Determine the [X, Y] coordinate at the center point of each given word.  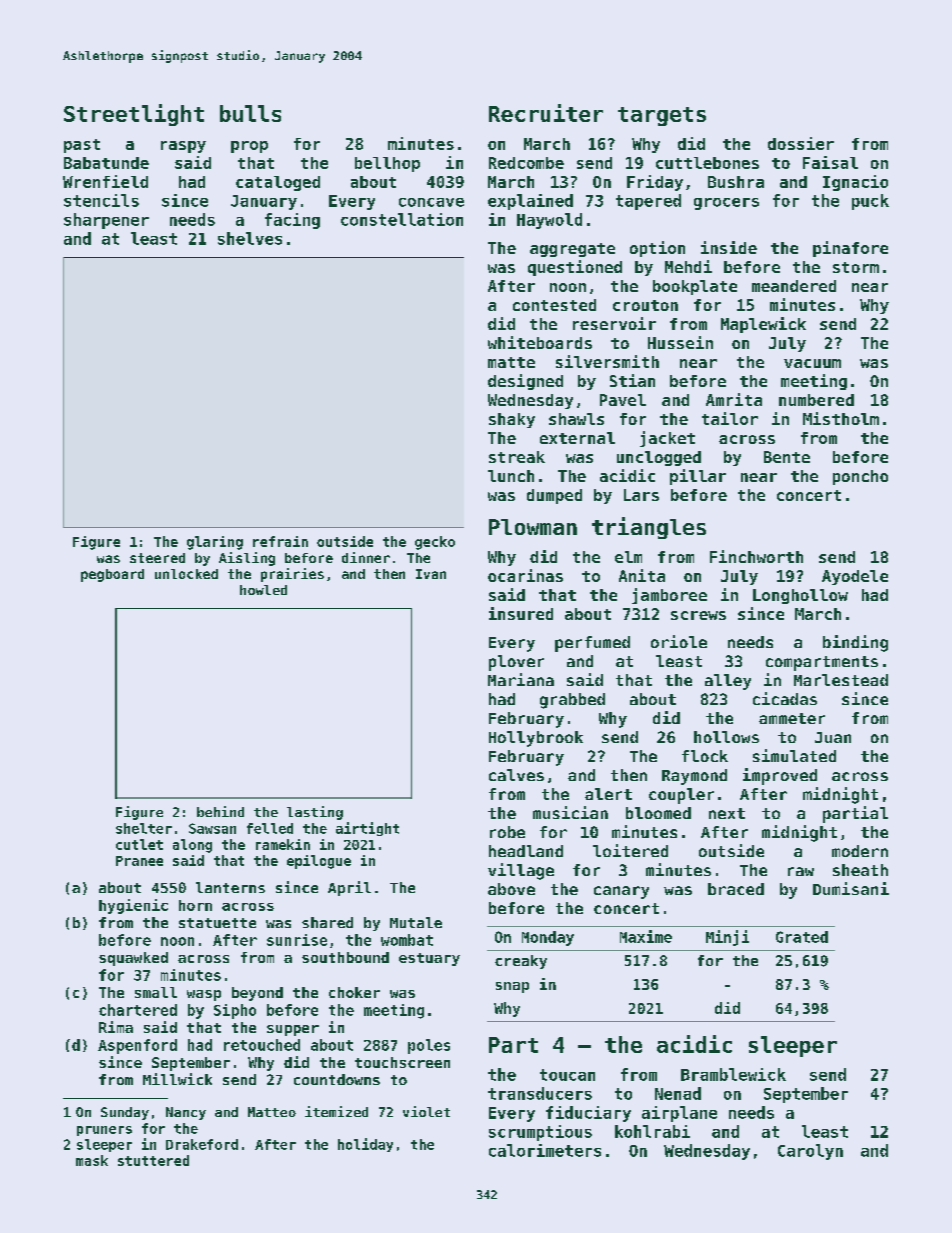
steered [157, 558]
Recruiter [546, 113]
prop [249, 147]
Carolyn [810, 1152]
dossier [801, 143]
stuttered [153, 1160]
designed [525, 382]
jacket [667, 439]
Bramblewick [733, 1074]
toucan [567, 1075]
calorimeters [545, 1150]
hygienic [133, 906]
